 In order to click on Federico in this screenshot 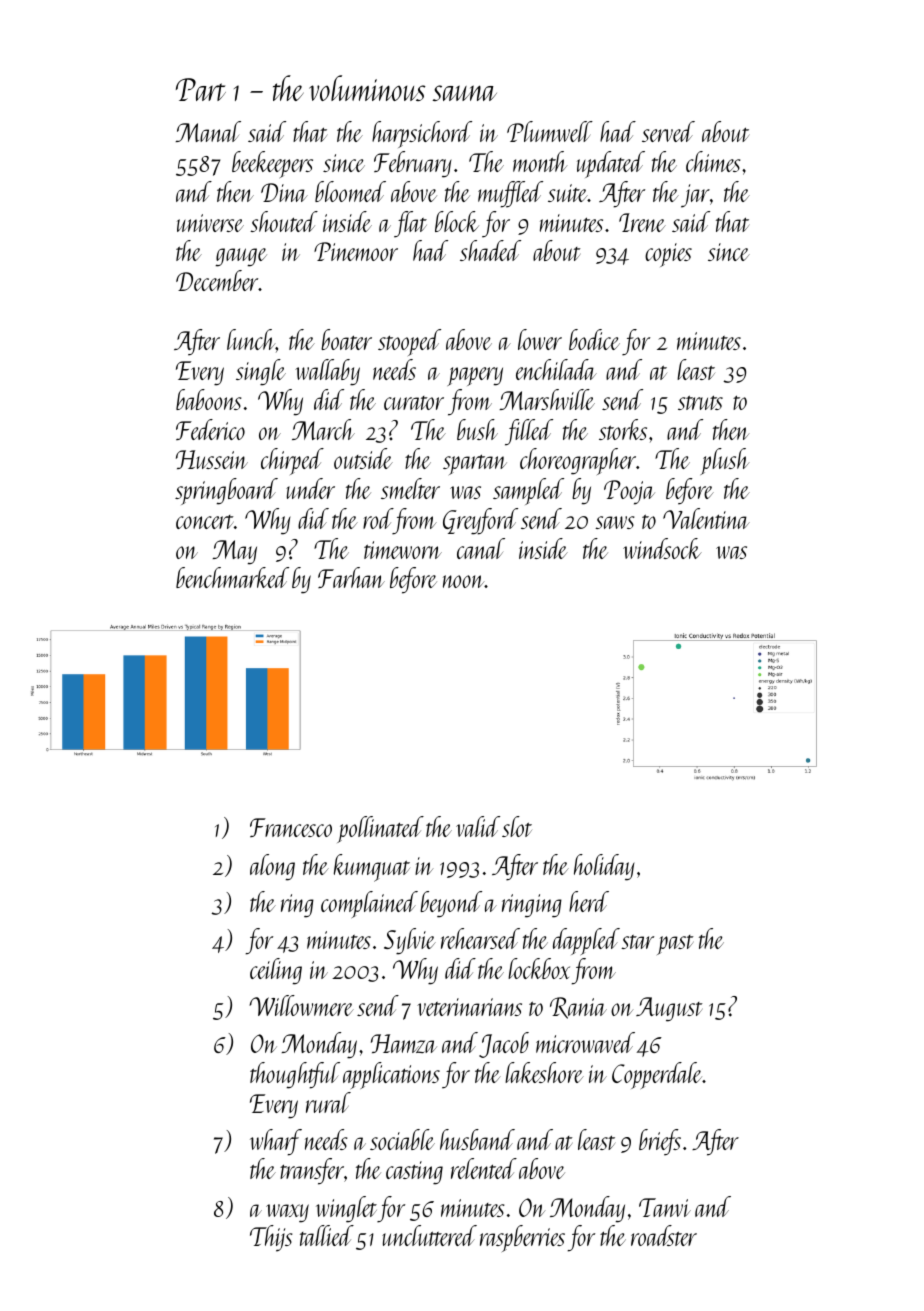, I will do `click(210, 429)`.
